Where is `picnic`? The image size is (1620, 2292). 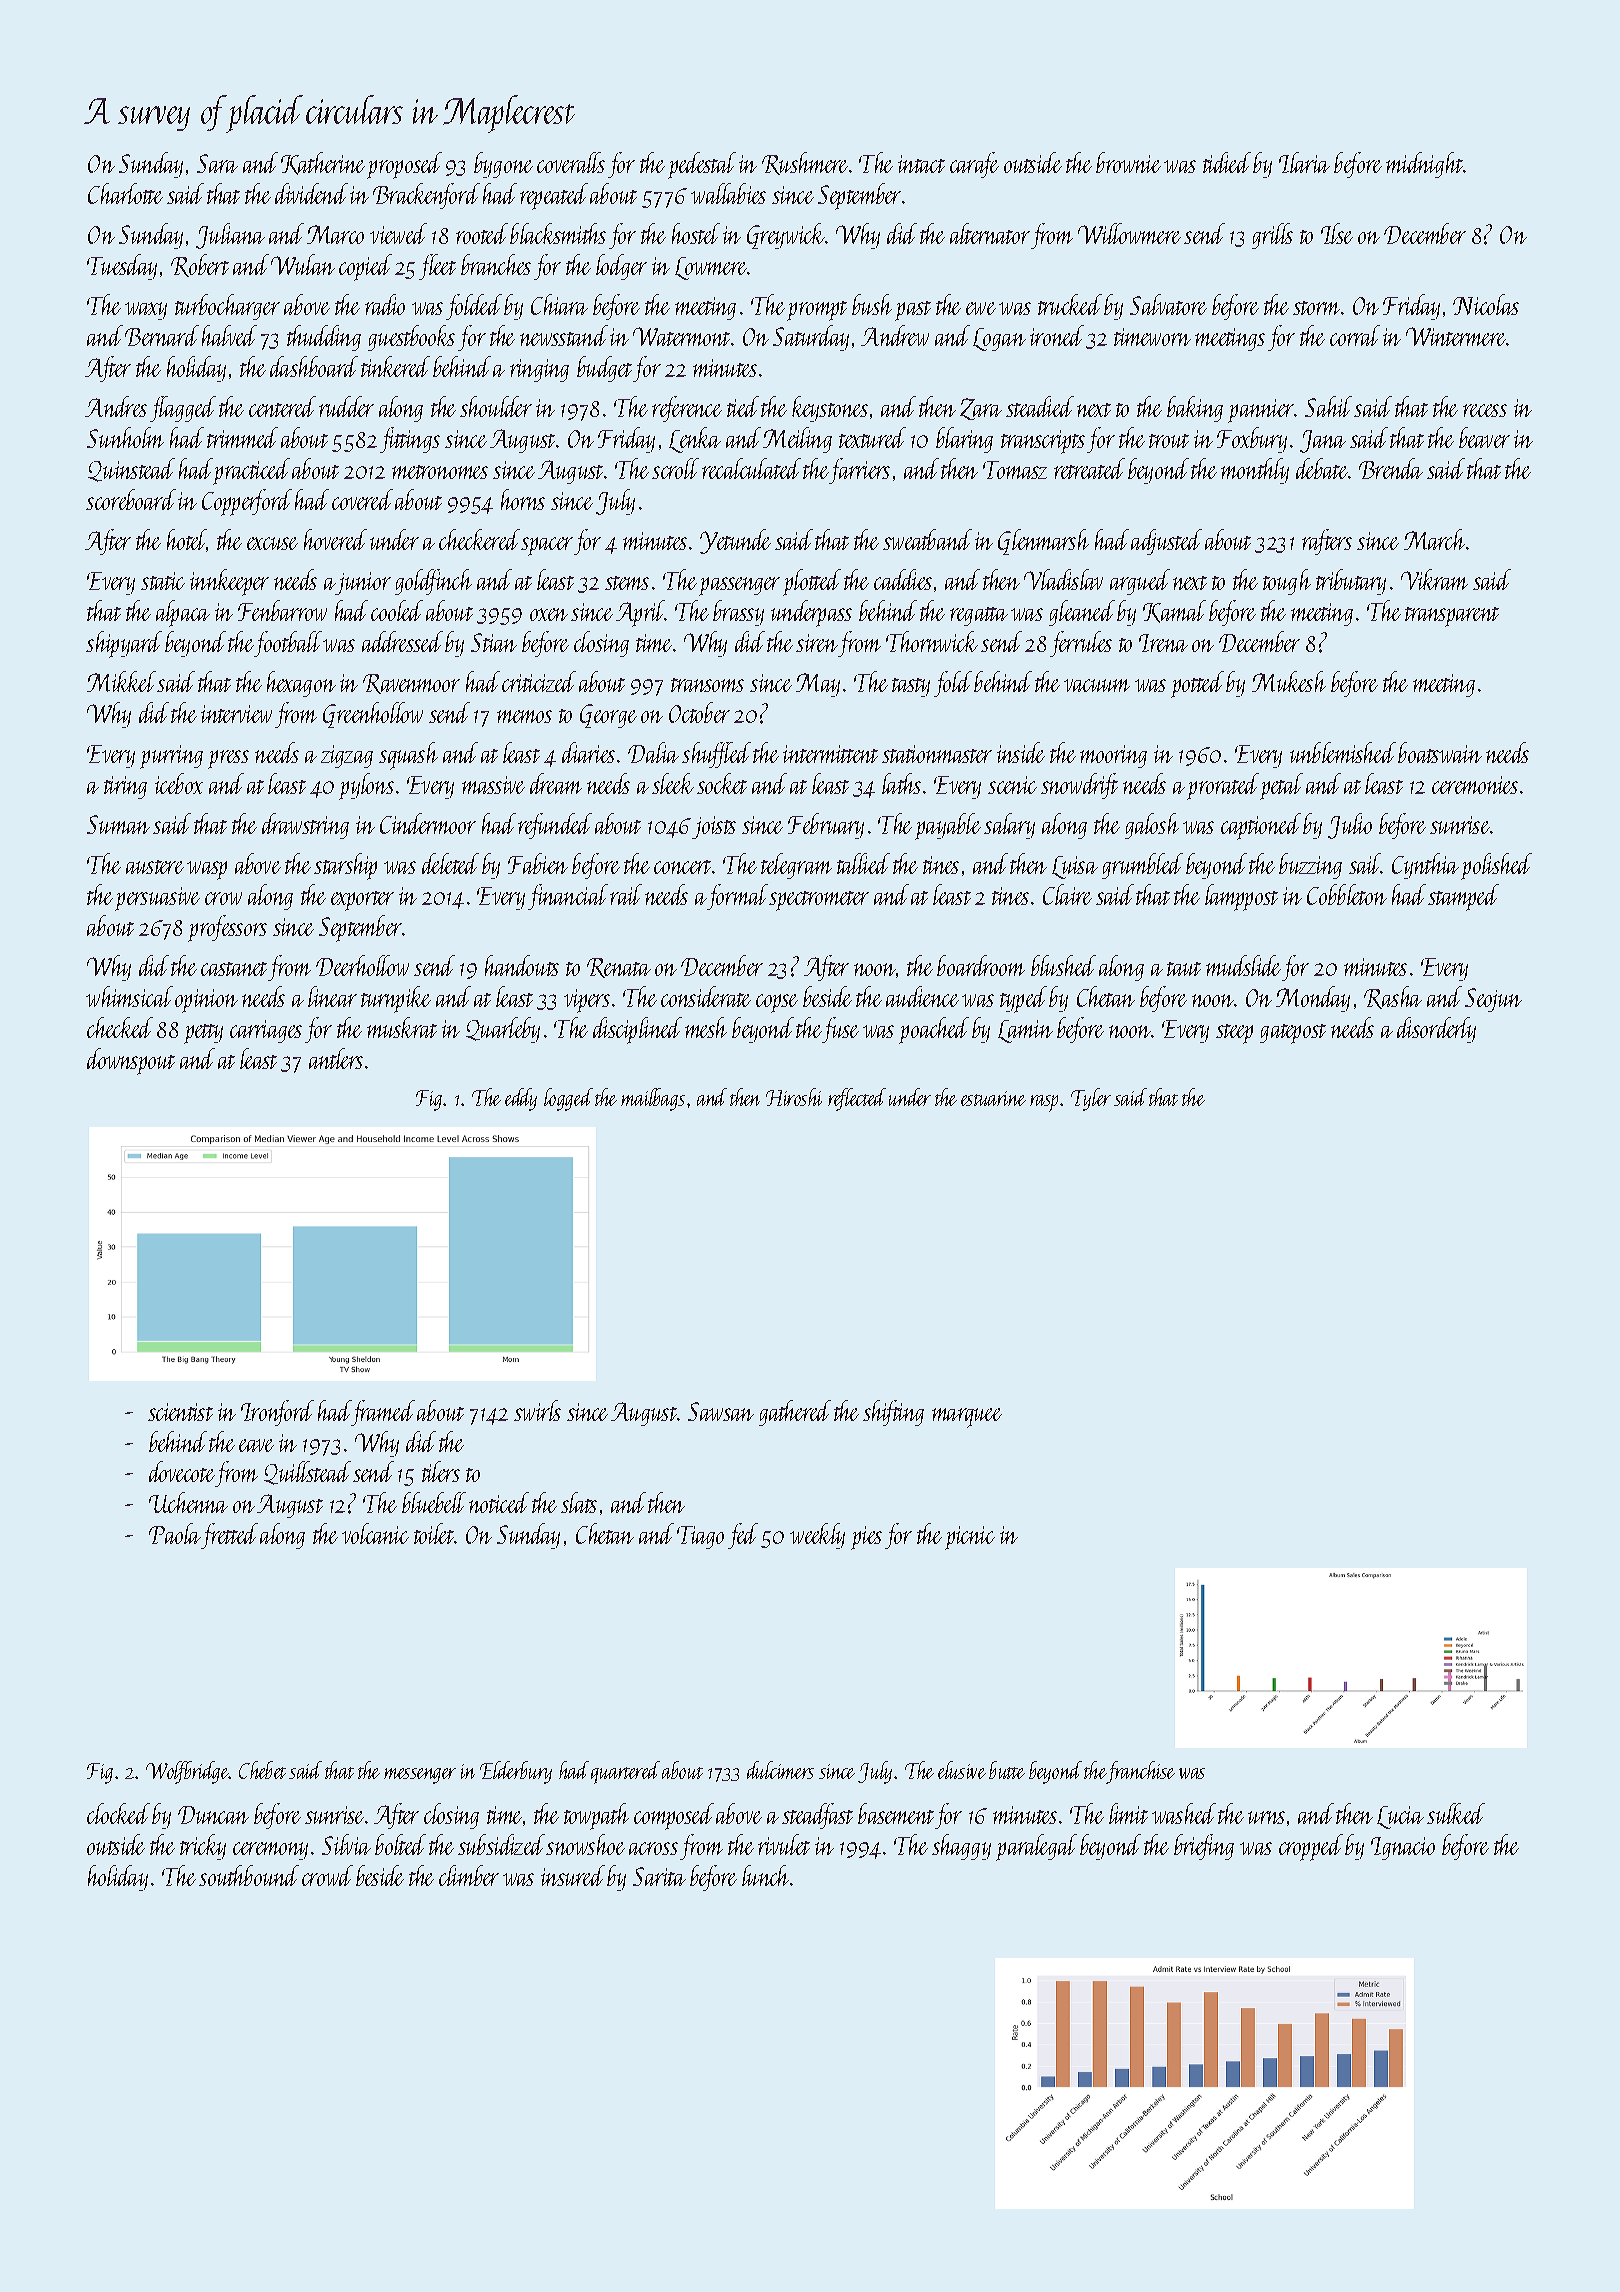
picnic is located at coordinates (970, 1538).
